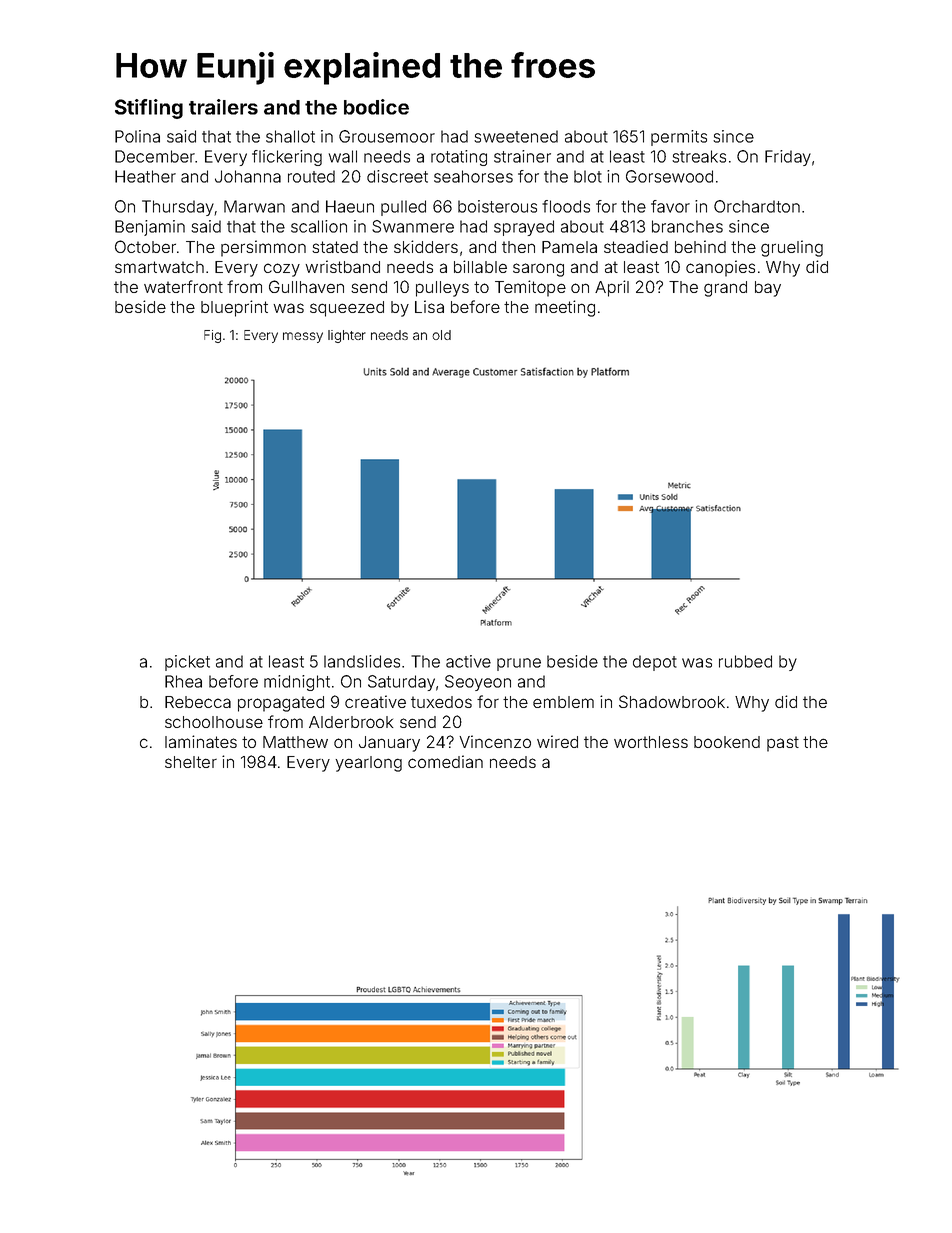 Image resolution: width=952 pixels, height=1233 pixels. I want to click on depot, so click(655, 663).
